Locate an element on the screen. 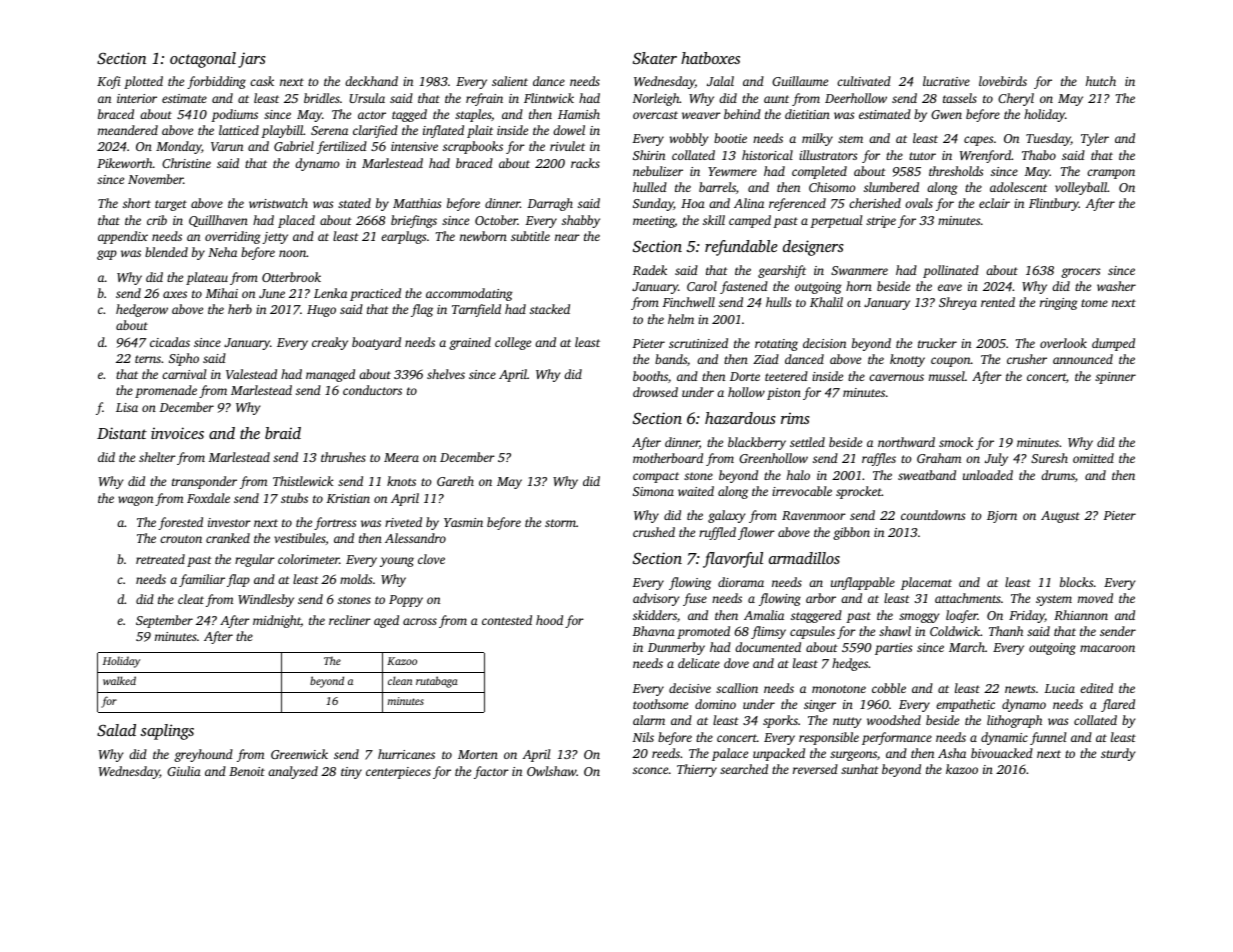  salient is located at coordinates (510, 81).
